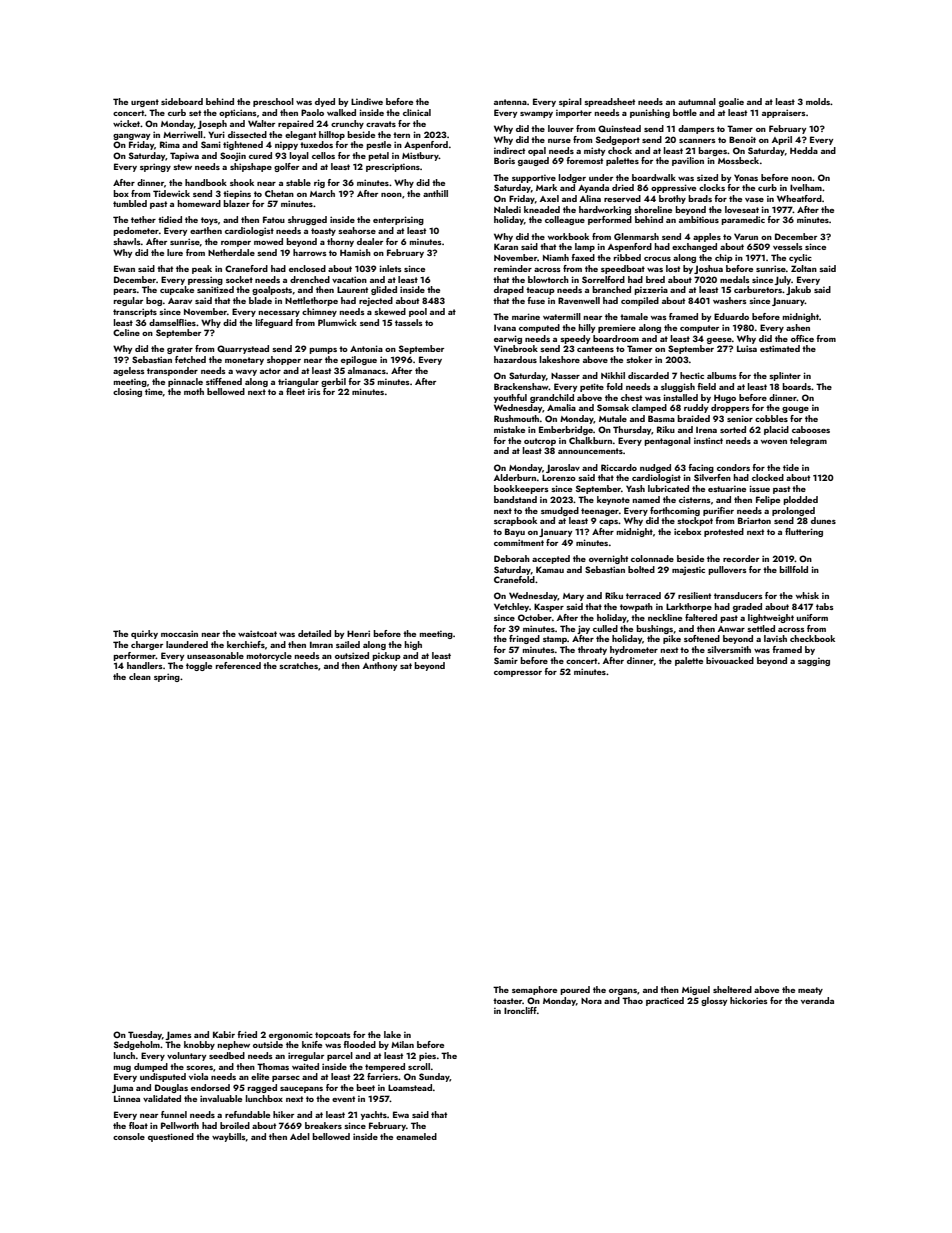  Describe the element at coordinates (518, 674) in the page. I see `compressor` at that location.
